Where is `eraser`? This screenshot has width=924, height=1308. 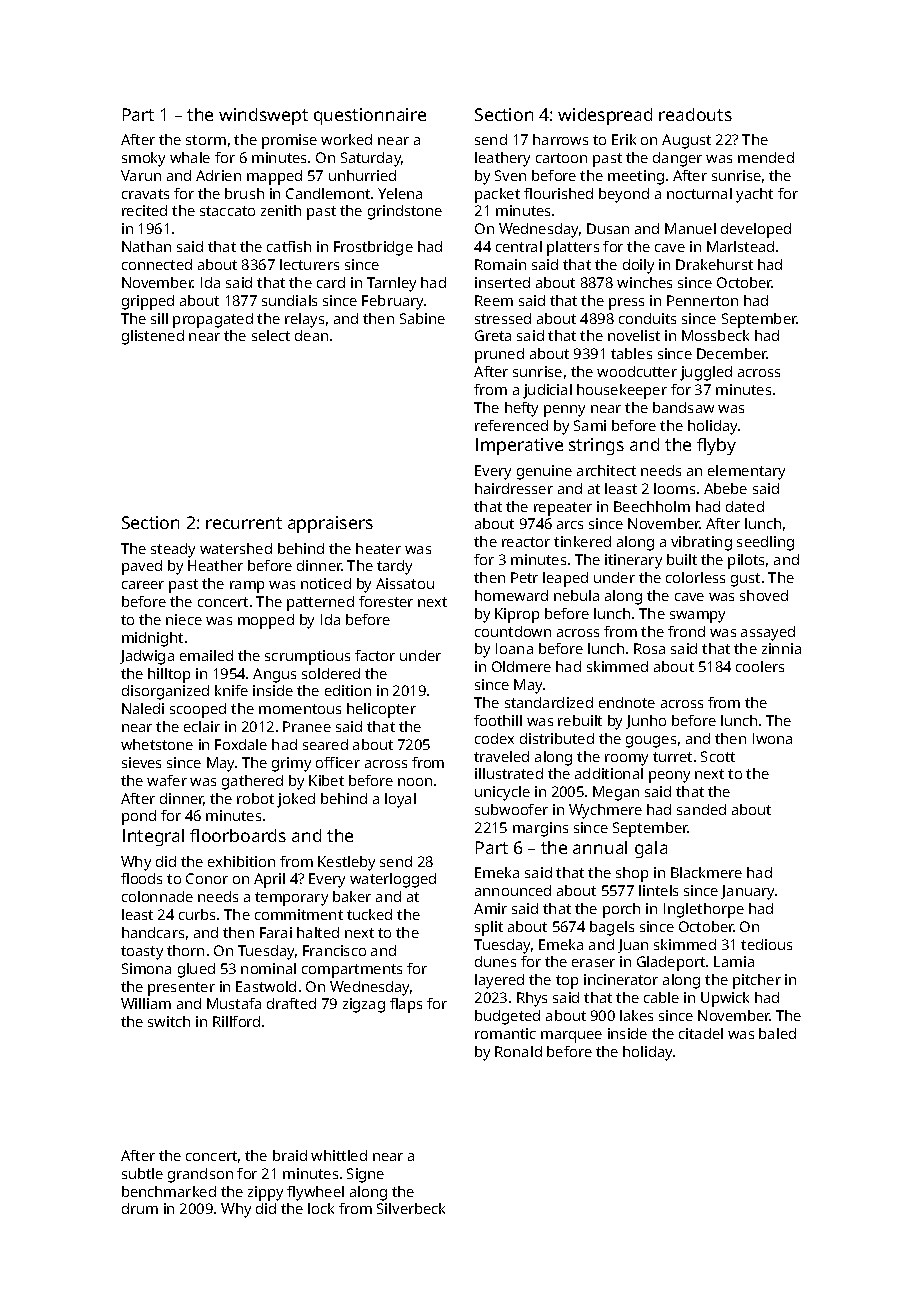
eraser is located at coordinates (593, 963).
